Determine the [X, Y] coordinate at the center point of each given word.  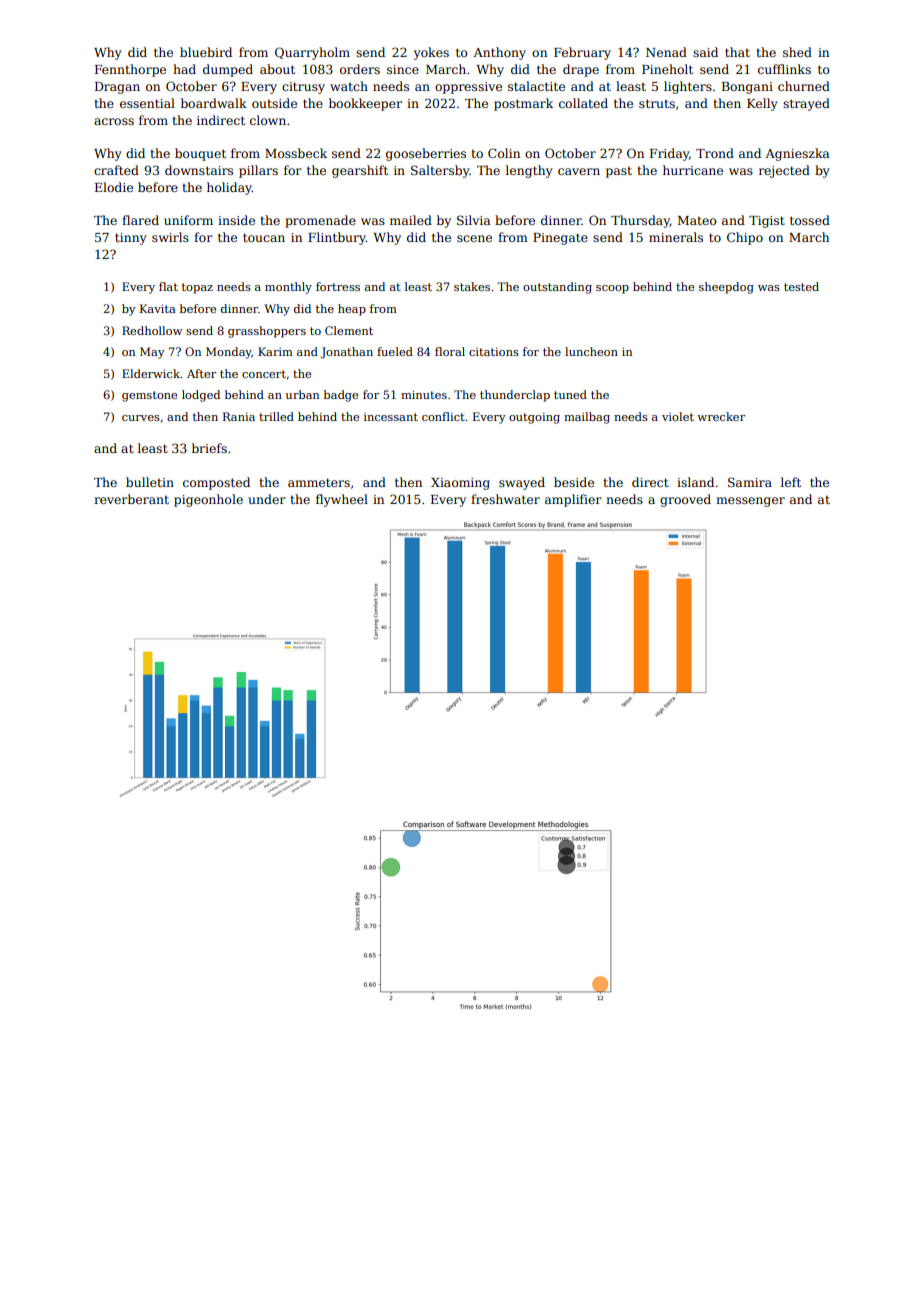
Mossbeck [296, 153]
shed [797, 52]
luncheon [591, 351]
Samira [750, 482]
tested [801, 286]
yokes [431, 53]
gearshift [360, 171]
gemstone [149, 396]
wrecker [721, 416]
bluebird [206, 52]
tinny [131, 239]
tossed [810, 220]
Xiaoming [460, 484]
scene [474, 238]
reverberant [131, 499]
